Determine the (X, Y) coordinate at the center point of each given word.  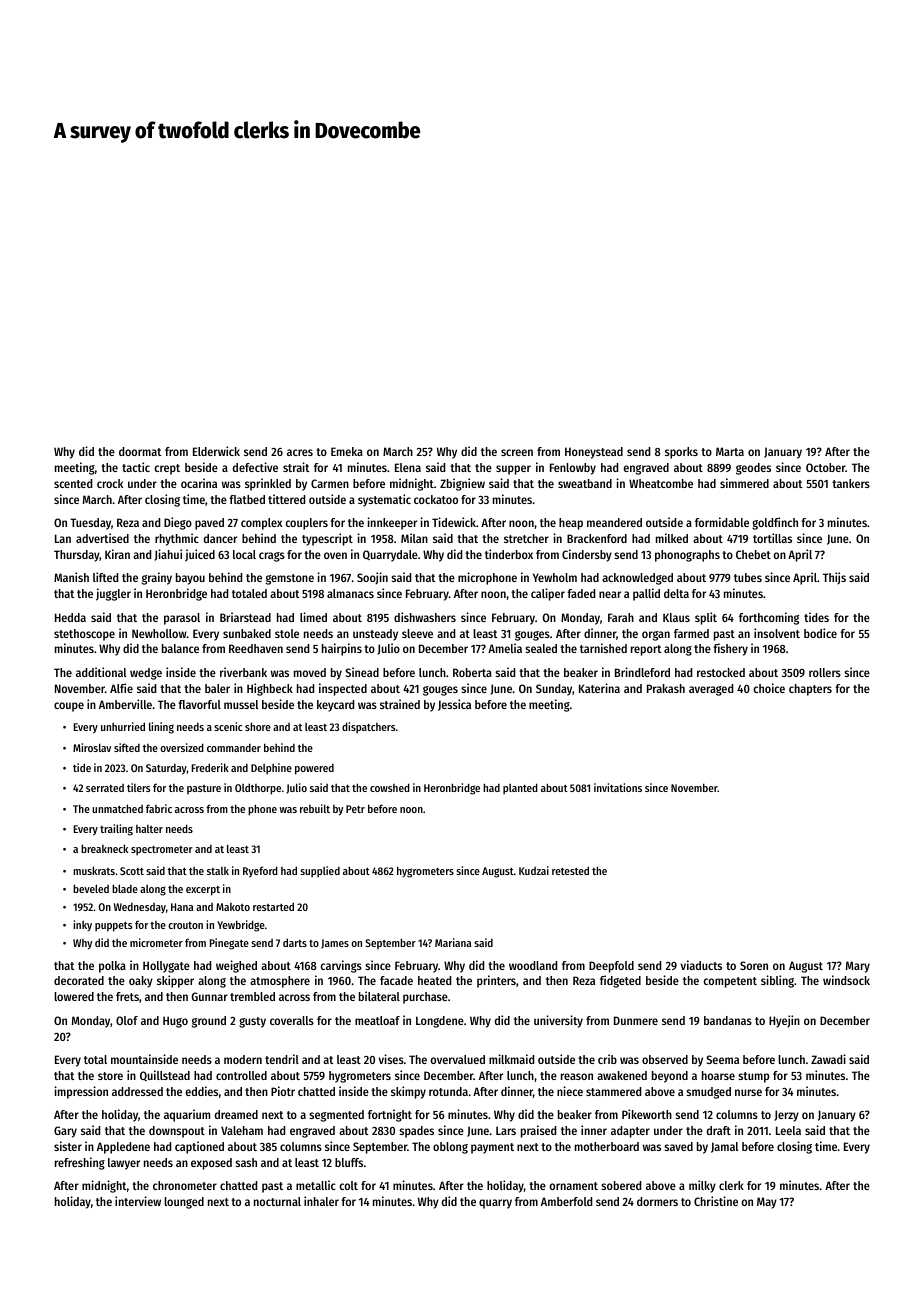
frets (127, 996)
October (825, 467)
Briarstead (245, 617)
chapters (810, 690)
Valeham (242, 1130)
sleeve (417, 633)
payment (492, 1148)
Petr (355, 809)
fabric (159, 808)
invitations (618, 787)
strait (296, 467)
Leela (788, 1130)
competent (730, 982)
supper (513, 470)
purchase (425, 998)
